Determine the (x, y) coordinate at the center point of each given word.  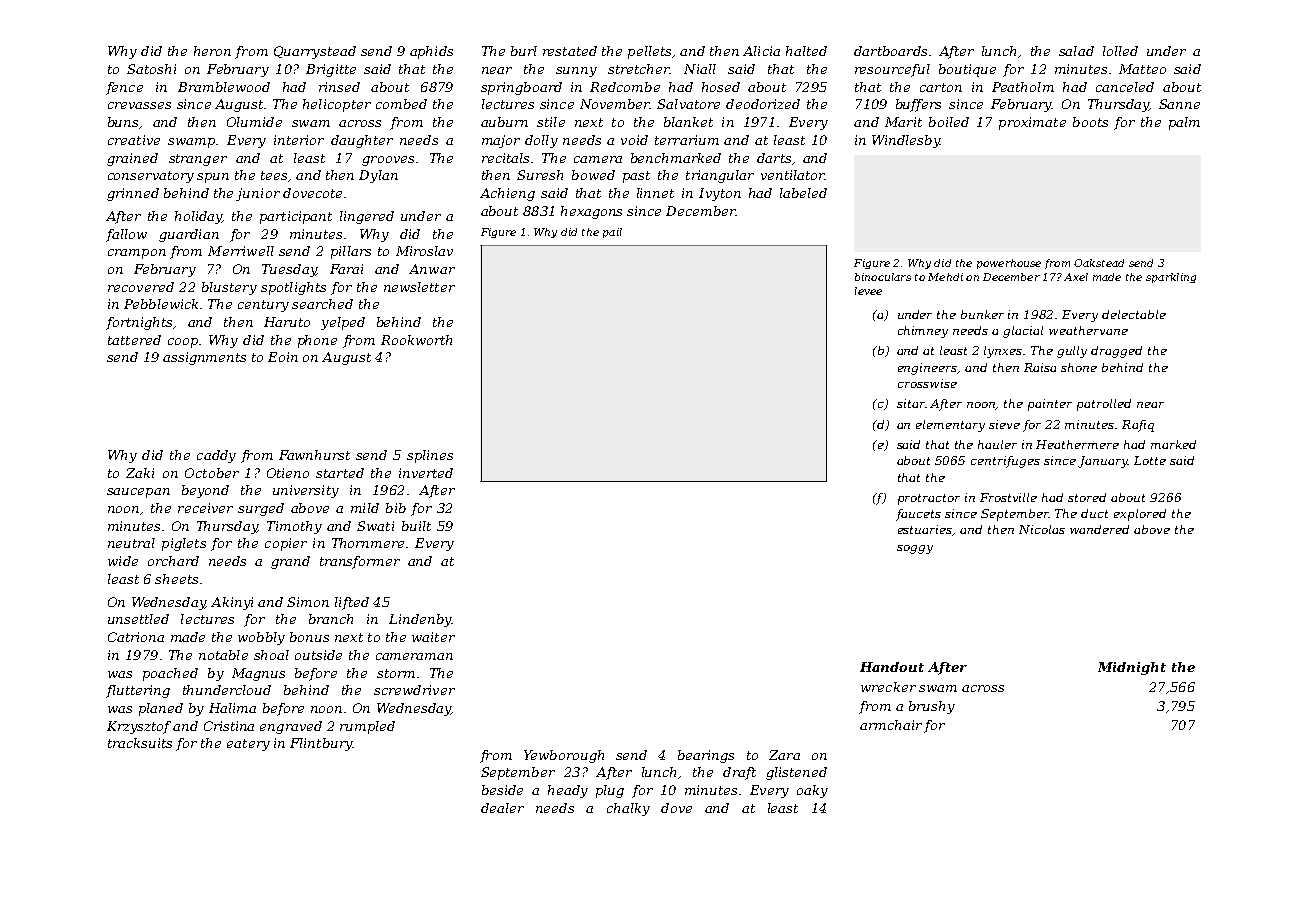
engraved (291, 727)
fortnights (139, 323)
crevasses (139, 105)
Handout (892, 667)
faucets (918, 515)
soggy (915, 549)
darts (774, 158)
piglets (184, 544)
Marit (903, 122)
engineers (928, 369)
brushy (932, 707)
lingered (367, 217)
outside (318, 655)
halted (806, 51)
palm (1184, 123)
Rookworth (416, 340)
